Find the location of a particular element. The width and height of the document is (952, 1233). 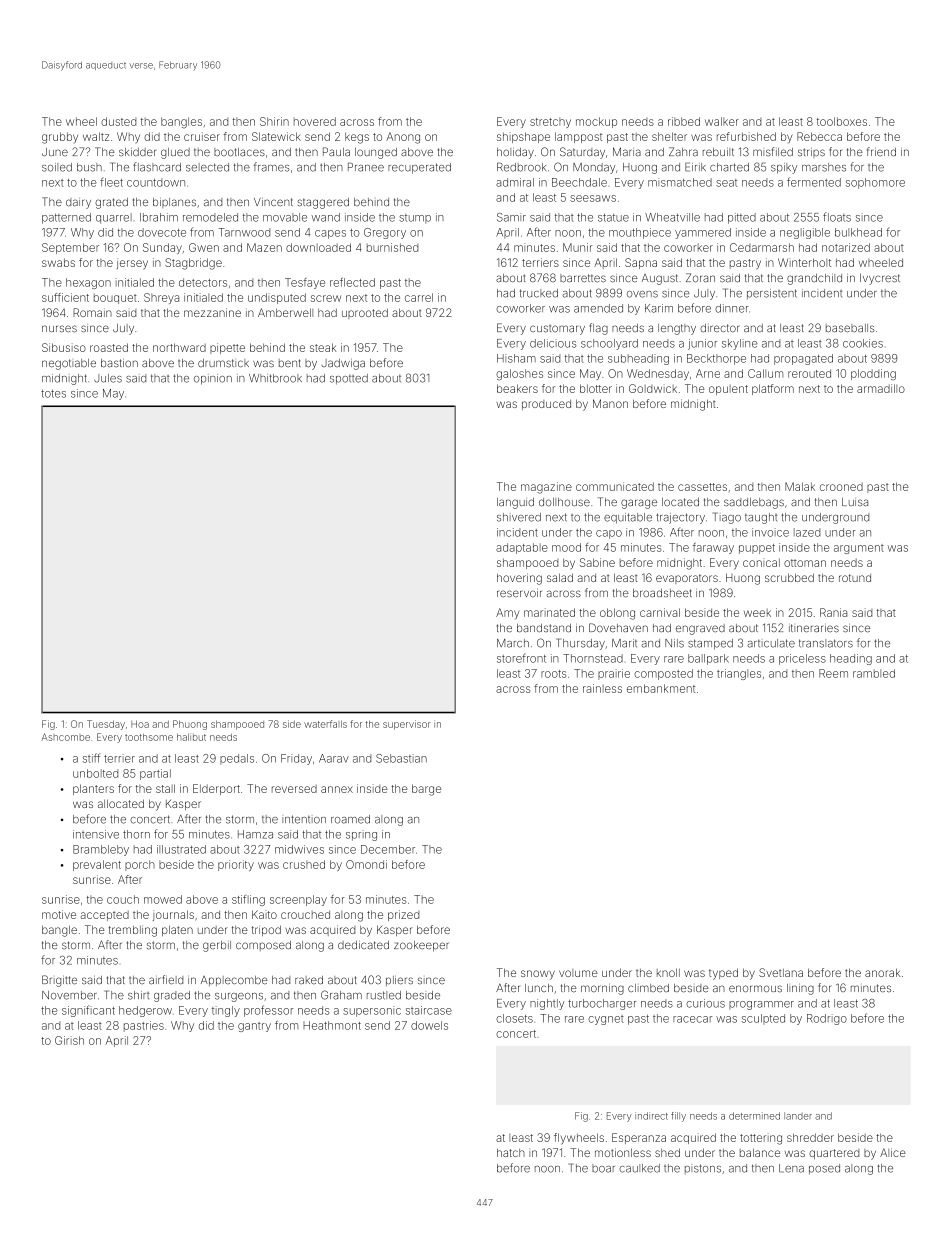

mouthpiece is located at coordinates (640, 233).
